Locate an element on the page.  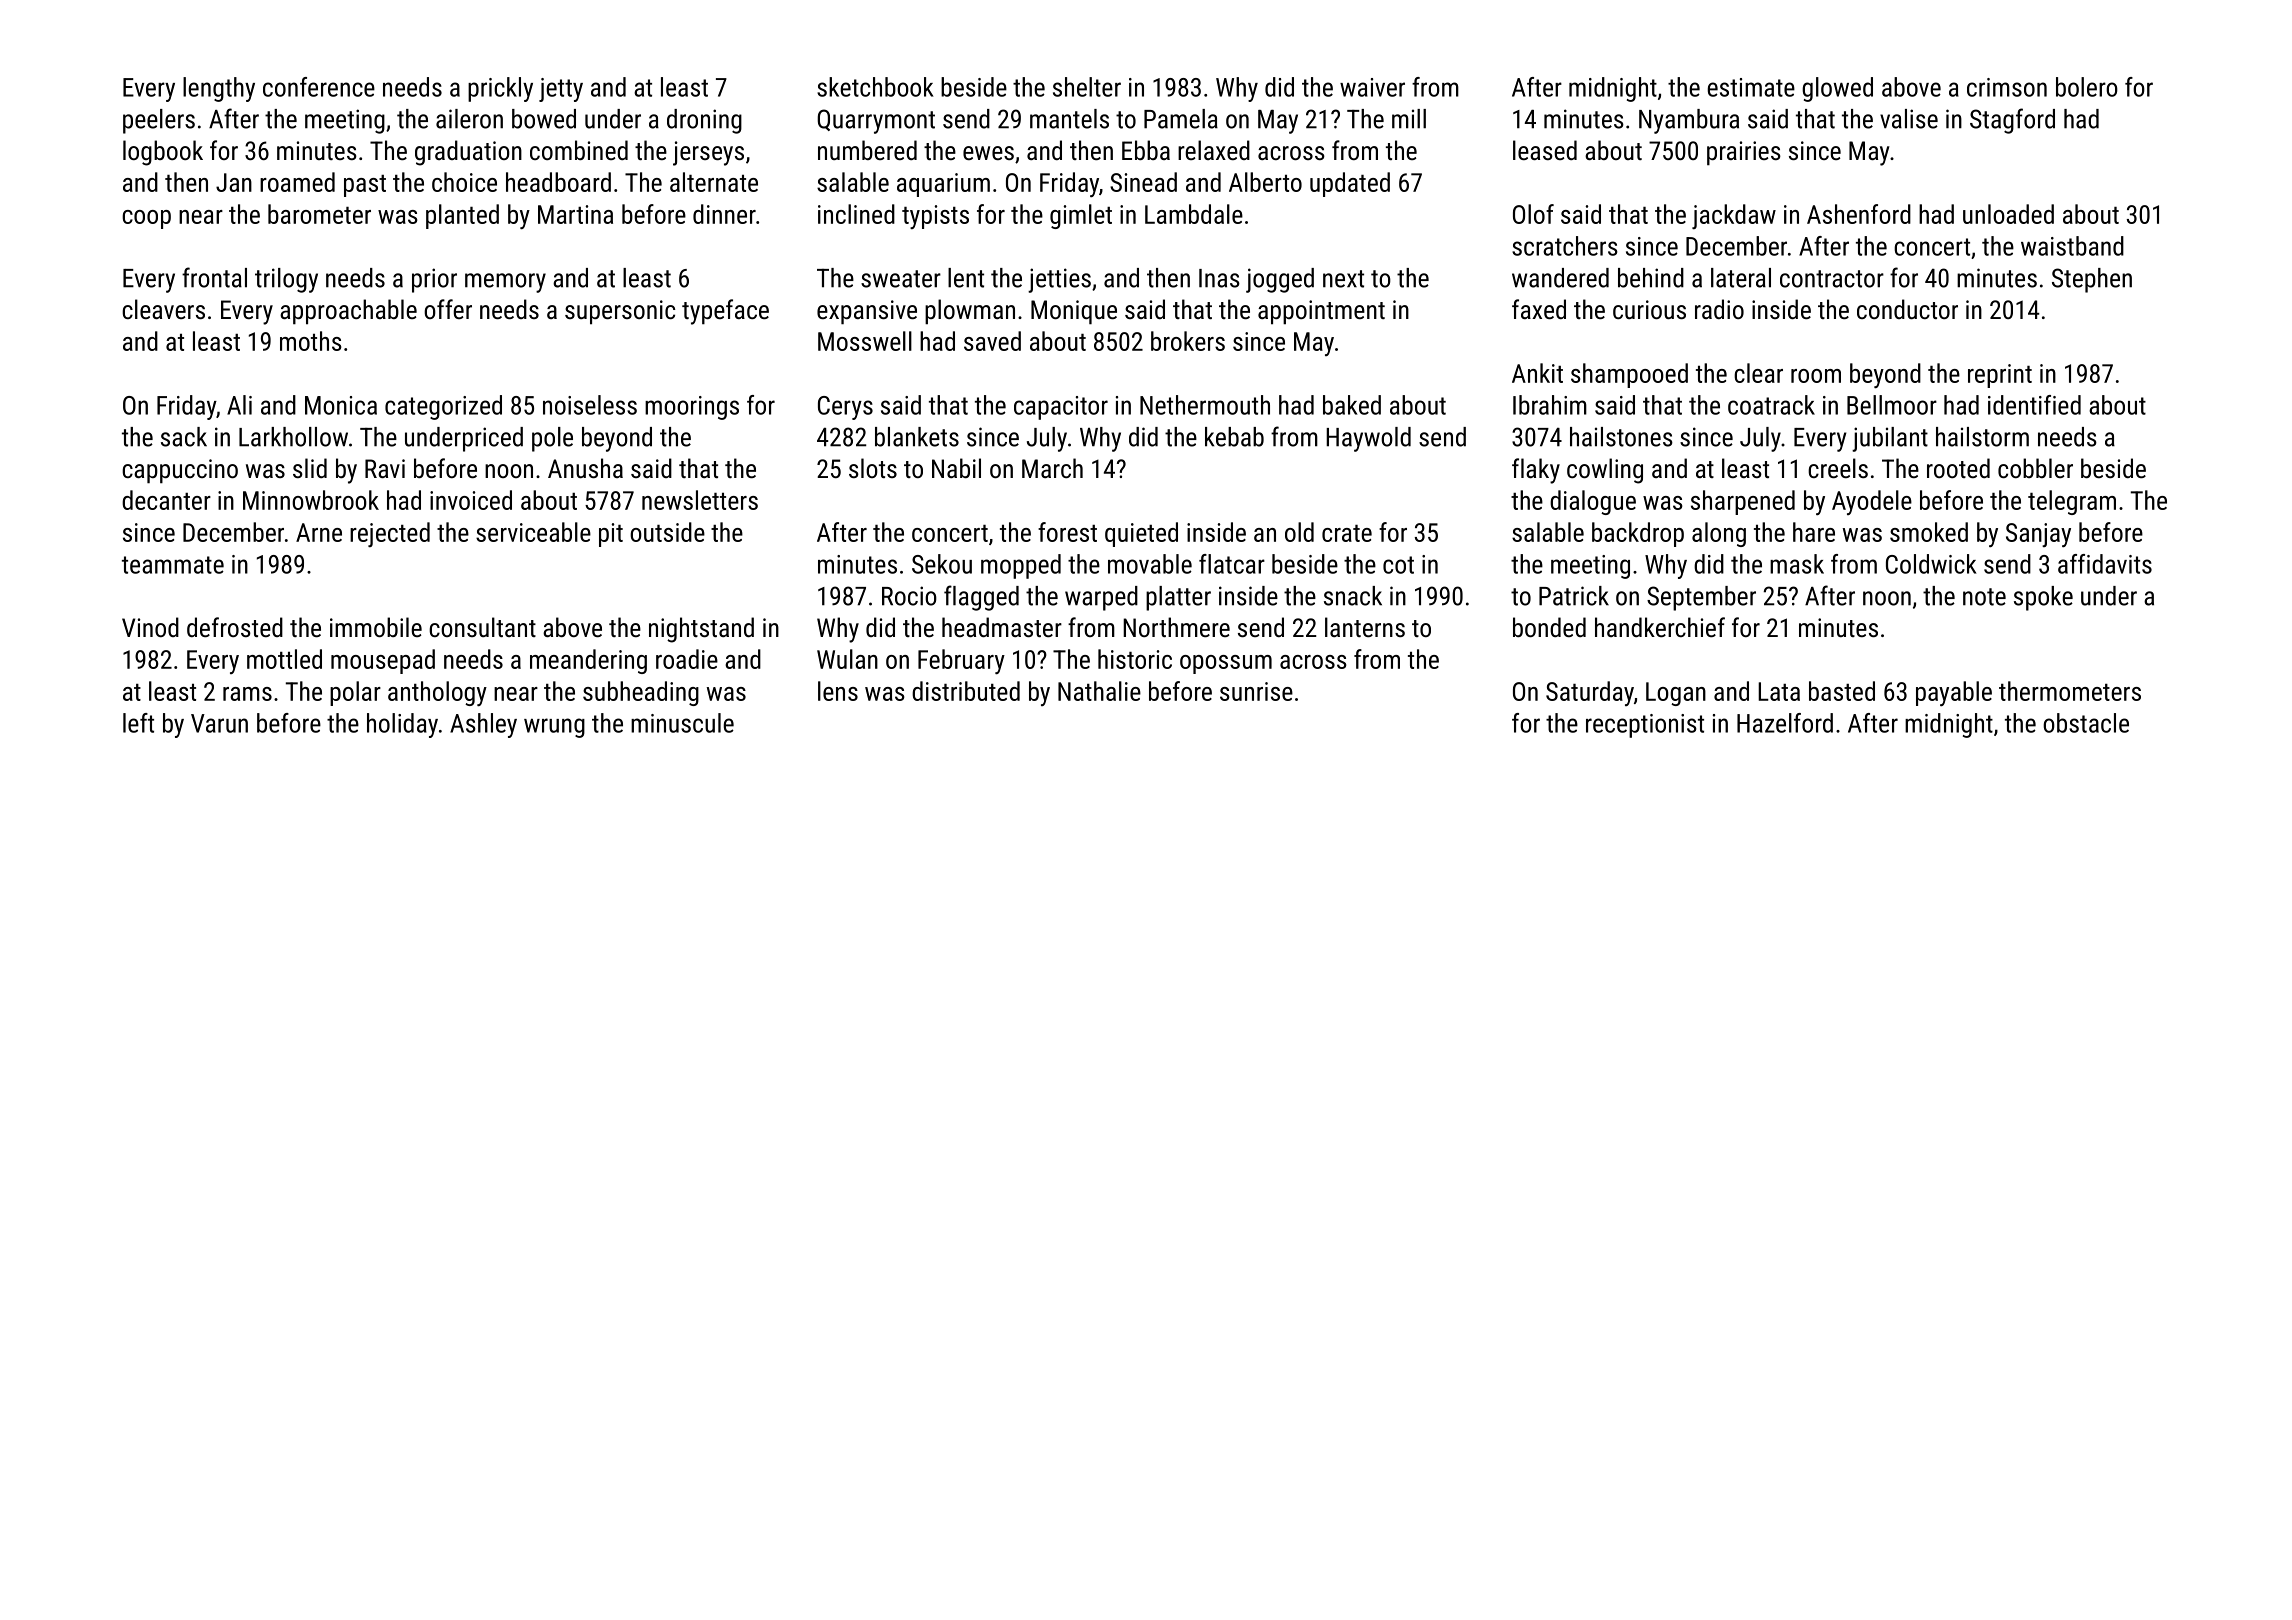
anthology is located at coordinates (437, 693).
